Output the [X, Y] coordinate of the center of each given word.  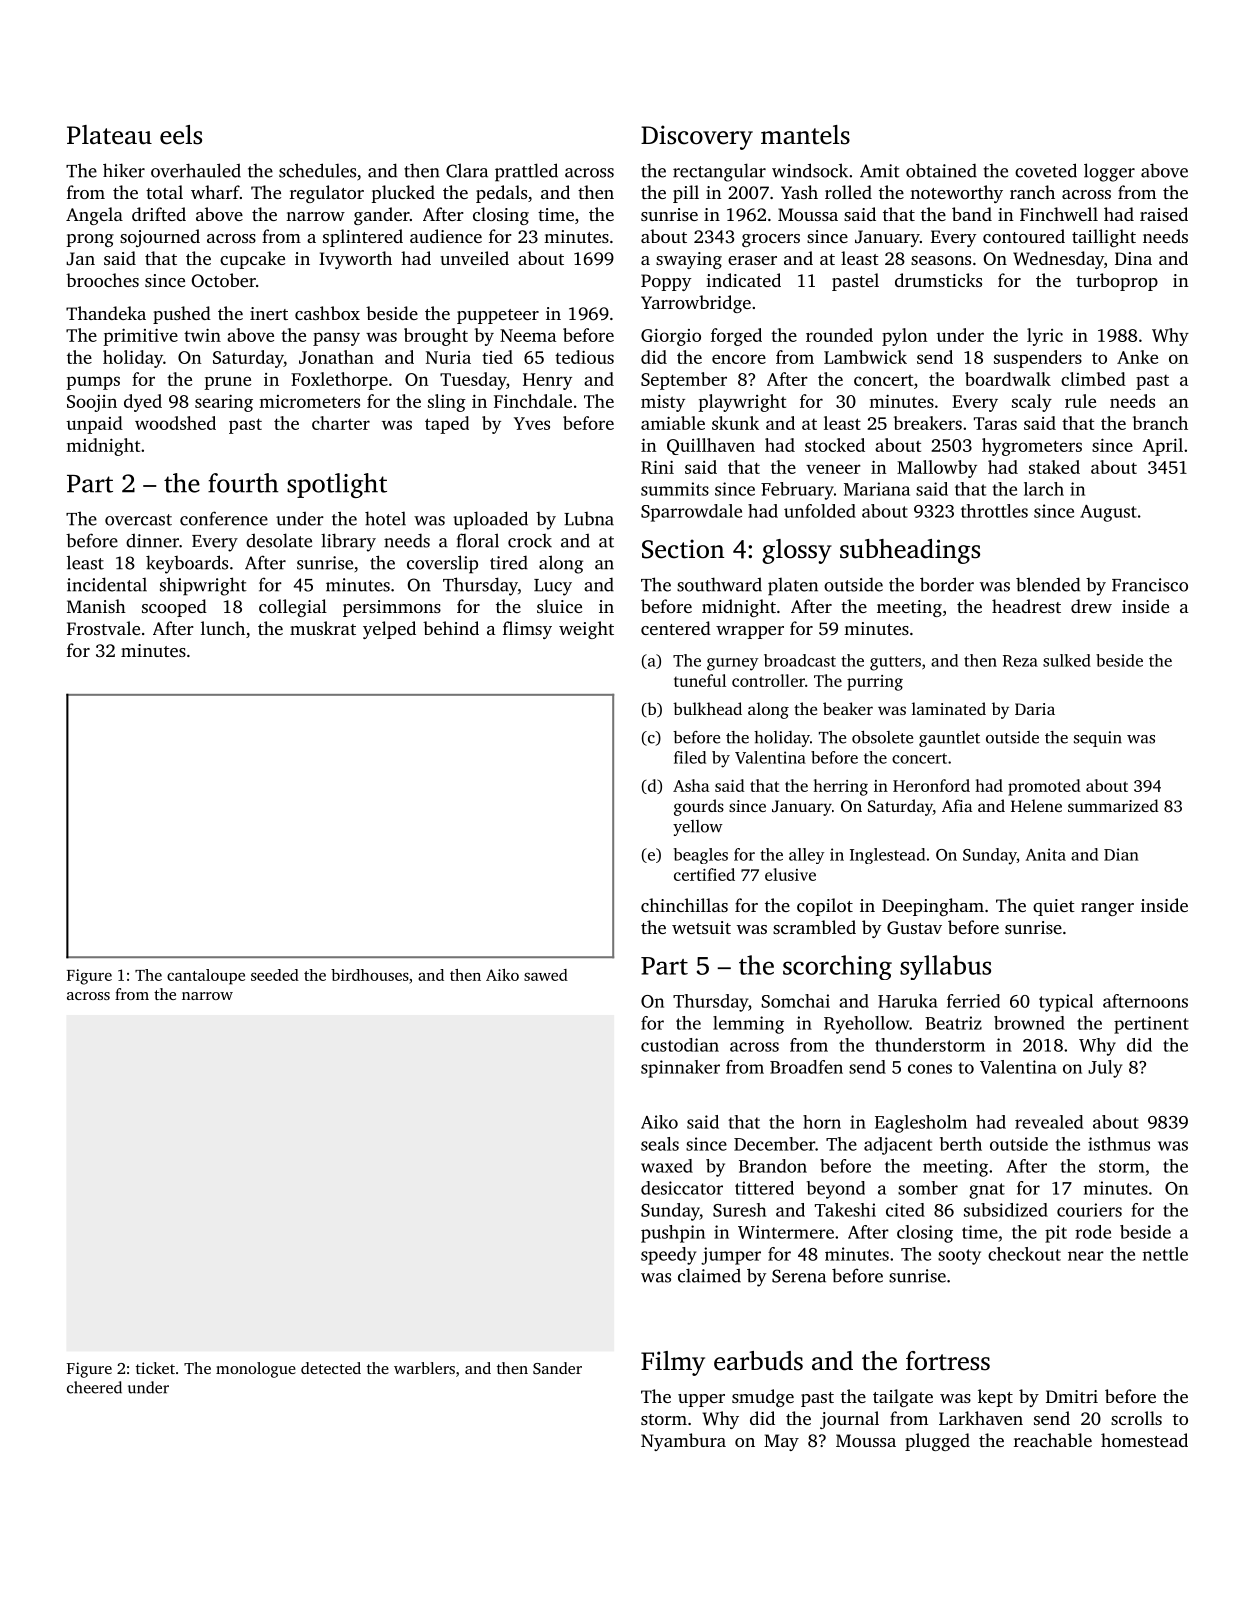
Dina [1133, 258]
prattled [526, 172]
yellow [698, 828]
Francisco [1150, 585]
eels [181, 135]
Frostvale [103, 628]
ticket [155, 1368]
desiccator [682, 1188]
